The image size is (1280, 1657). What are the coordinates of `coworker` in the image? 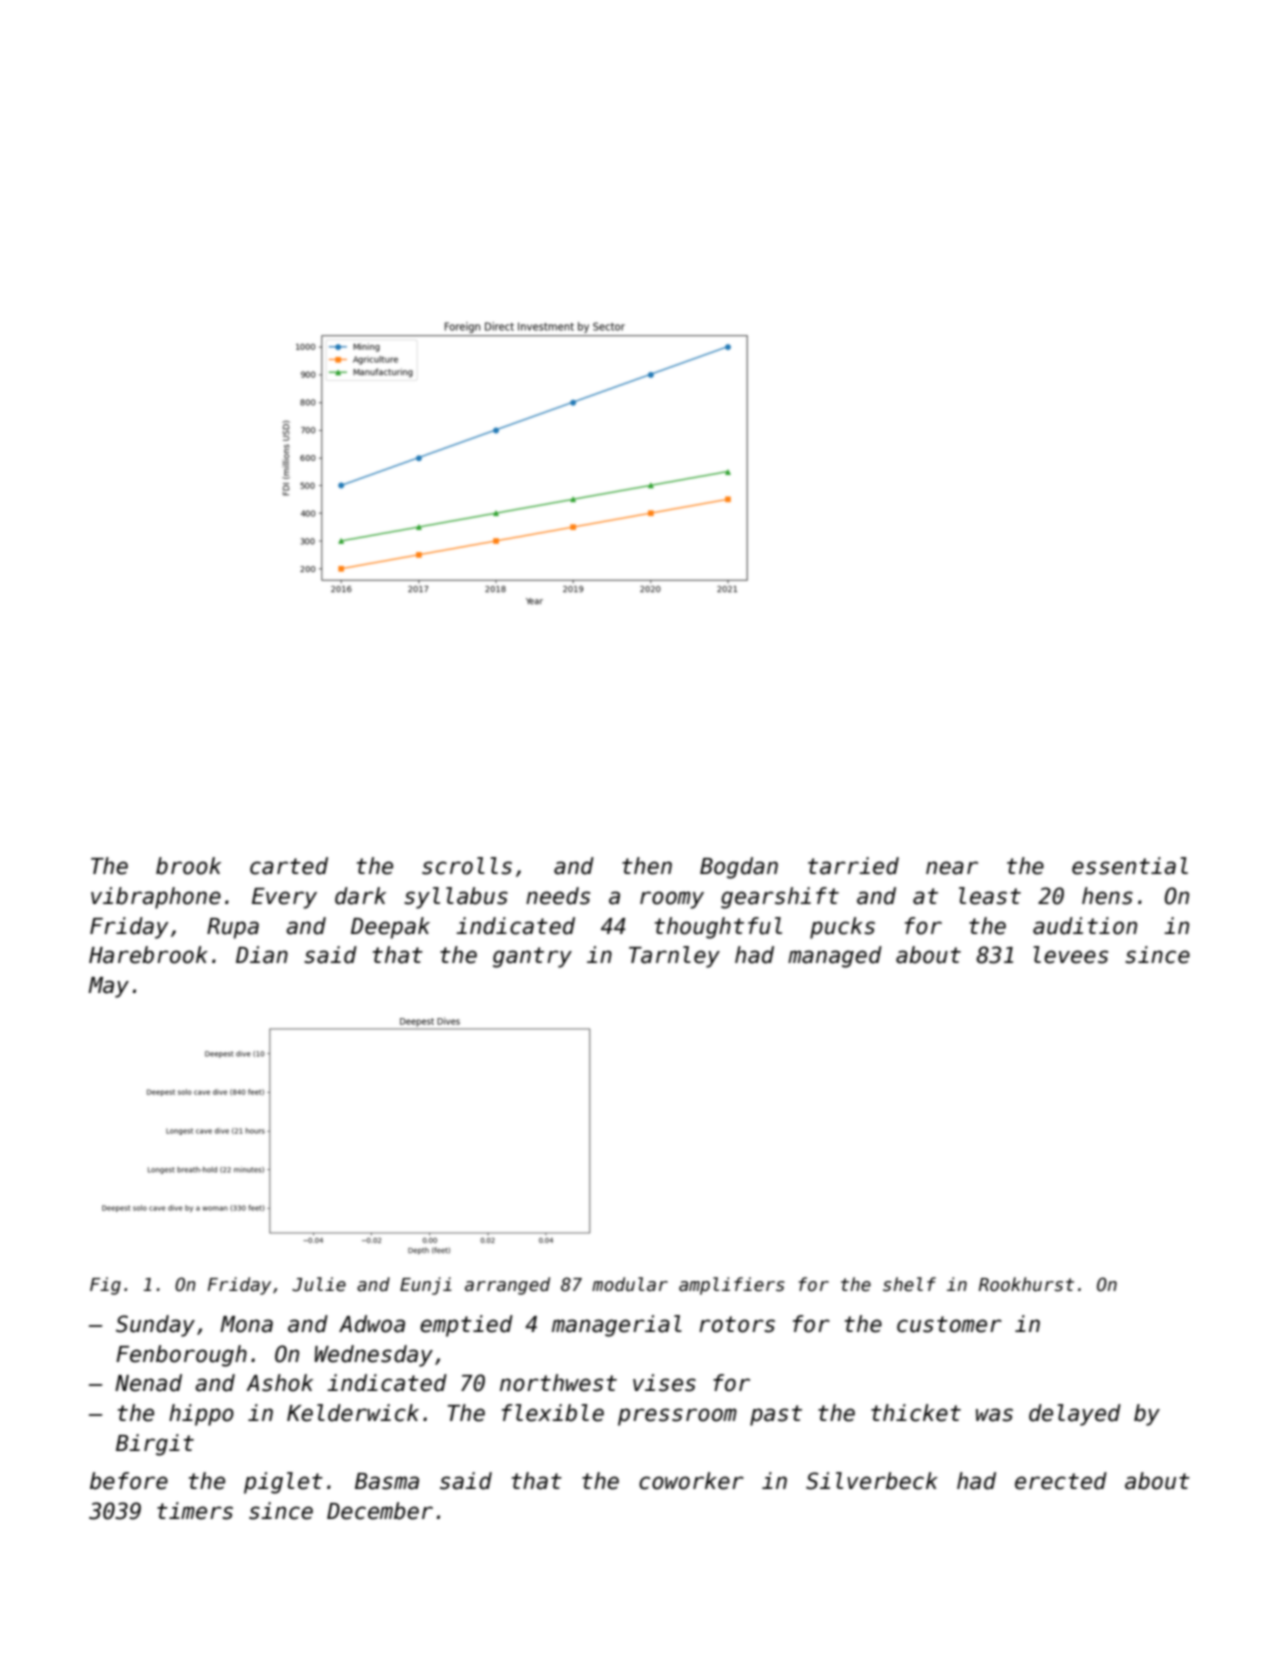 It's located at (691, 1481).
